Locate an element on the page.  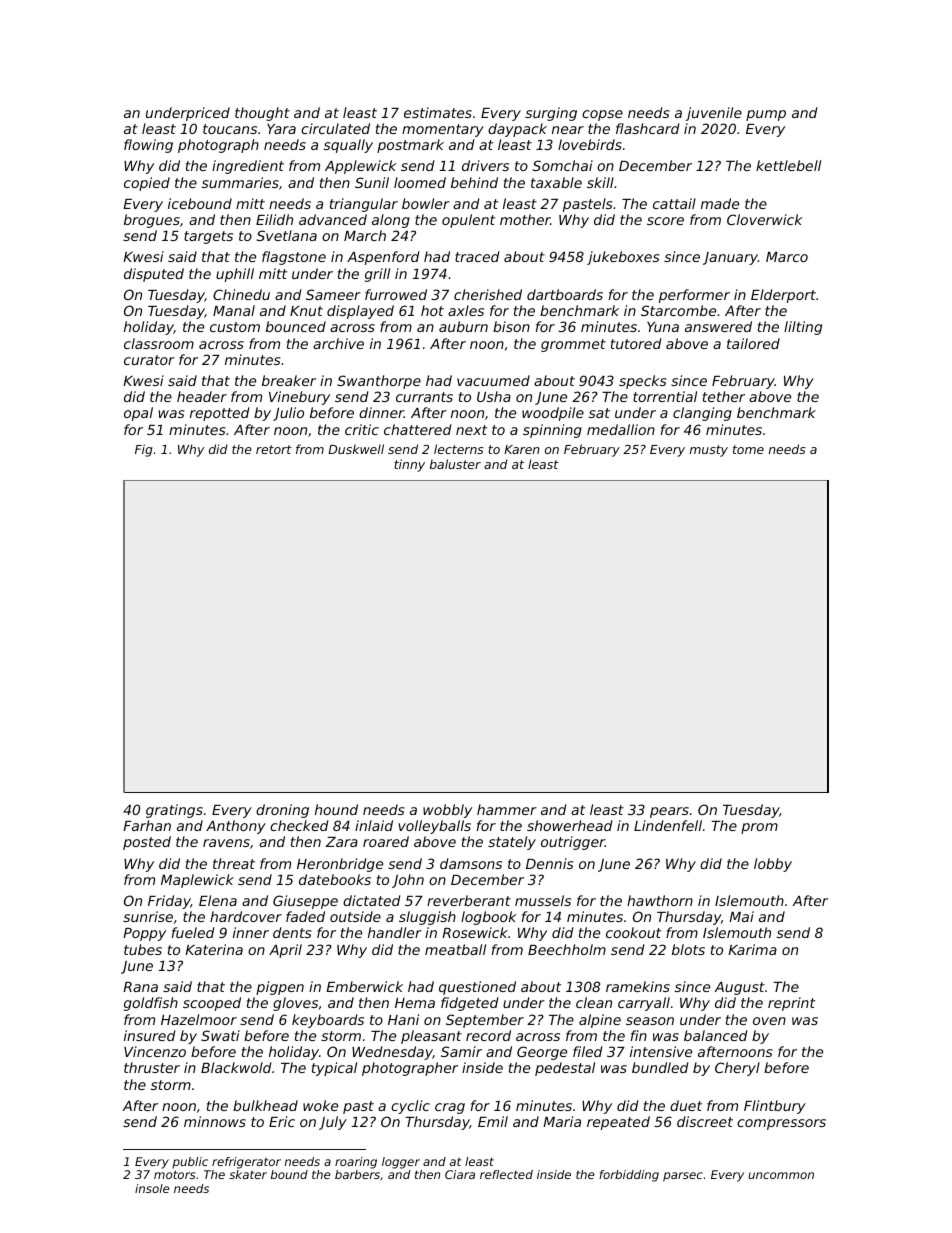
insole is located at coordinates (152, 1188).
